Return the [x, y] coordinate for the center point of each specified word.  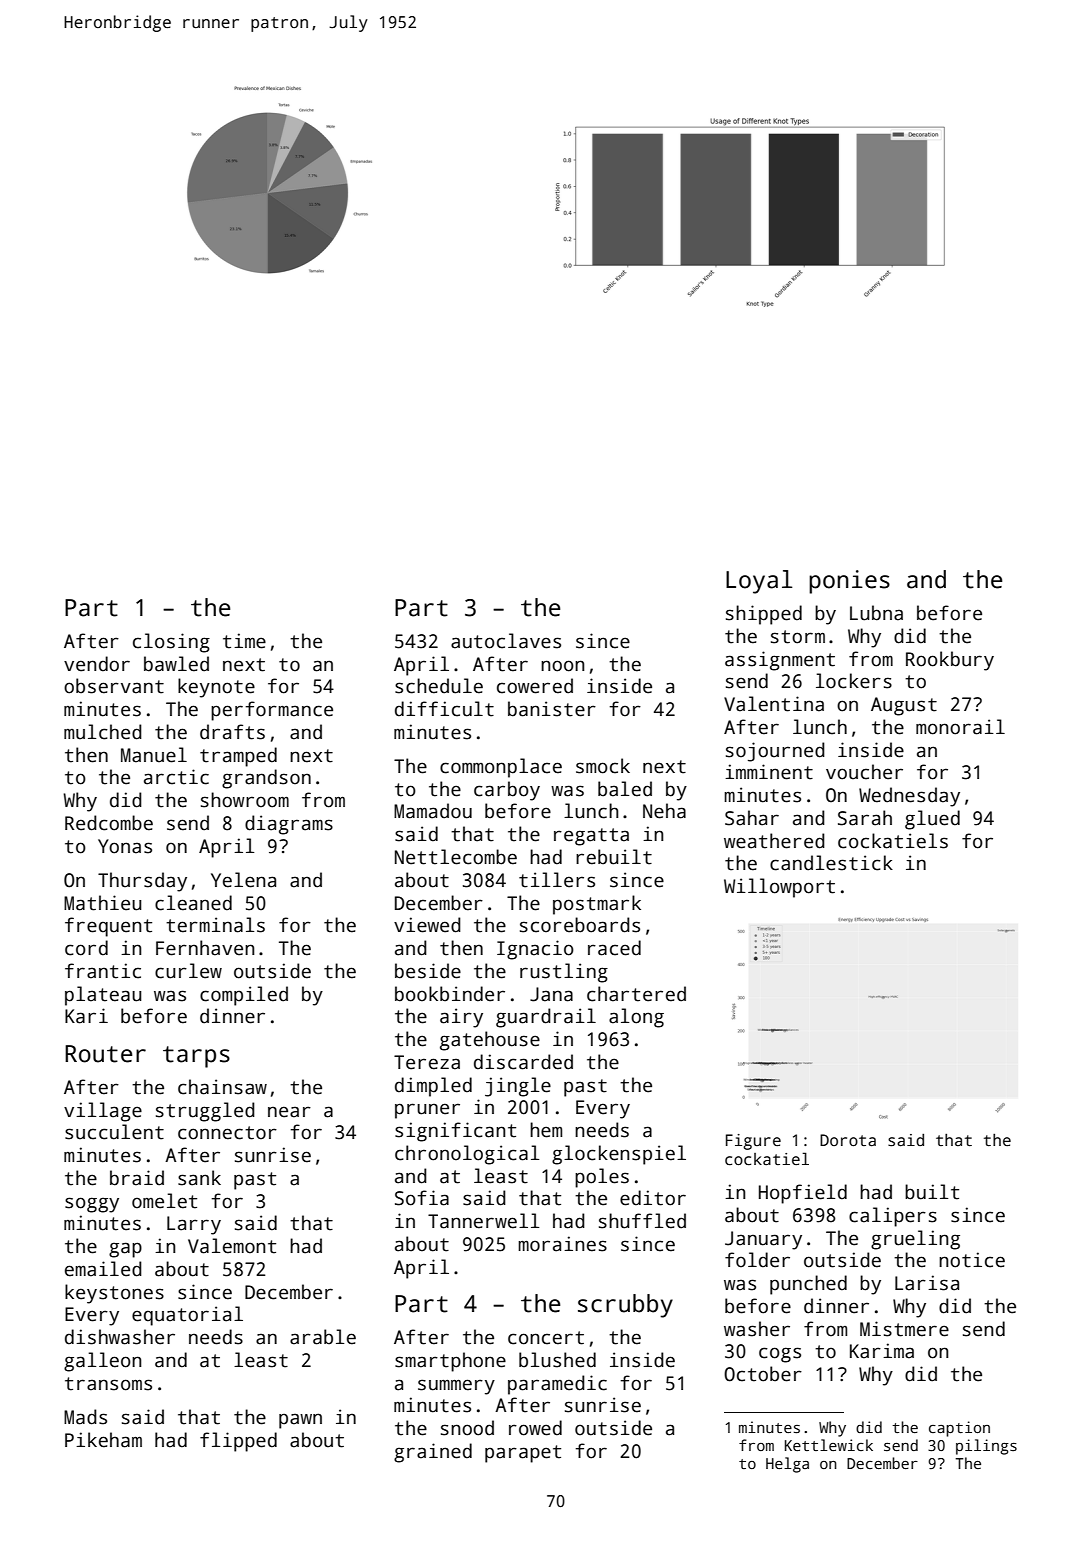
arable [323, 1337]
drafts [232, 732]
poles [602, 1178]
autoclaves [506, 641]
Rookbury [950, 661]
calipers [893, 1217]
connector [227, 1133]
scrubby [625, 1306]
